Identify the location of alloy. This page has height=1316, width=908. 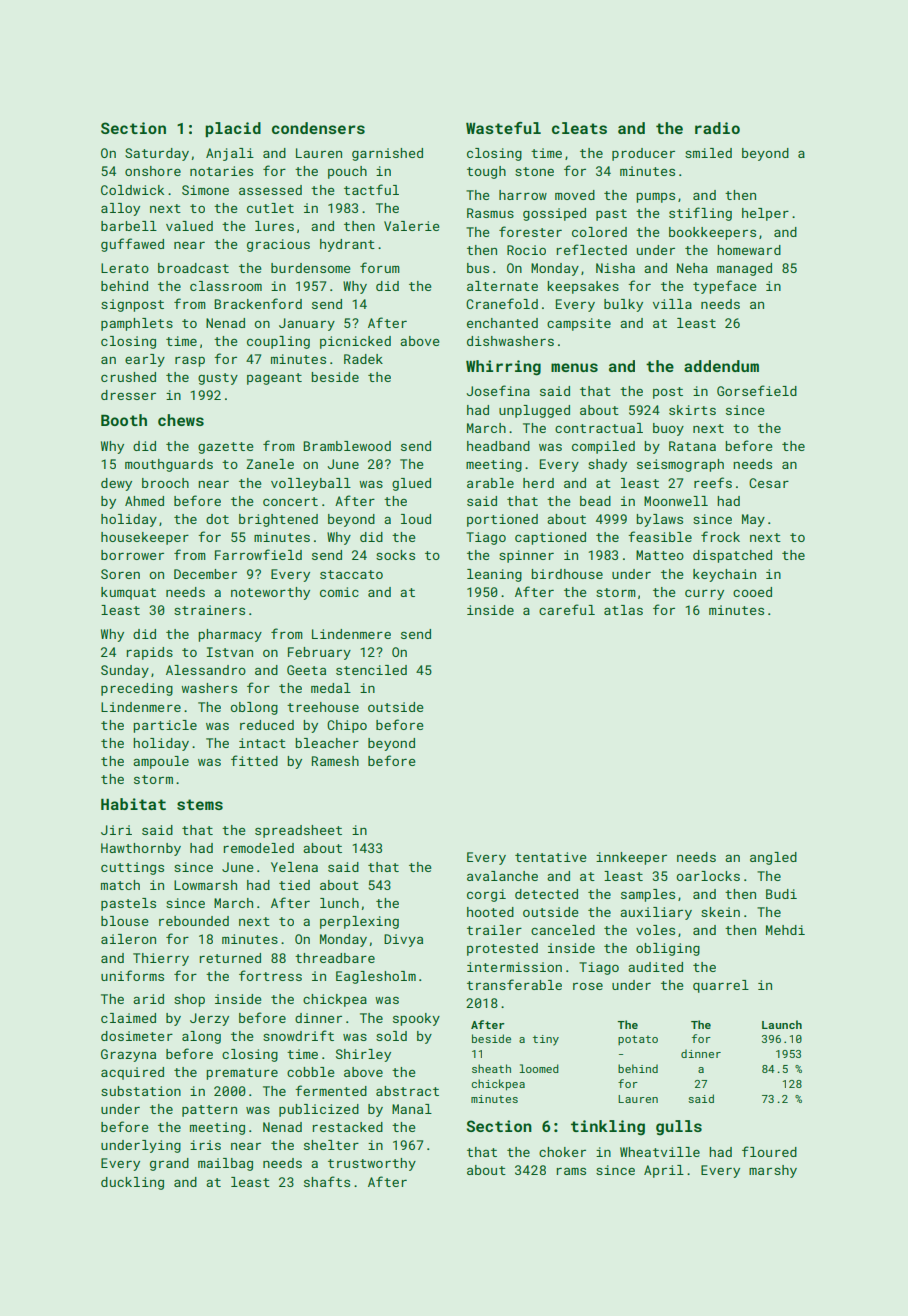
(120, 209).
